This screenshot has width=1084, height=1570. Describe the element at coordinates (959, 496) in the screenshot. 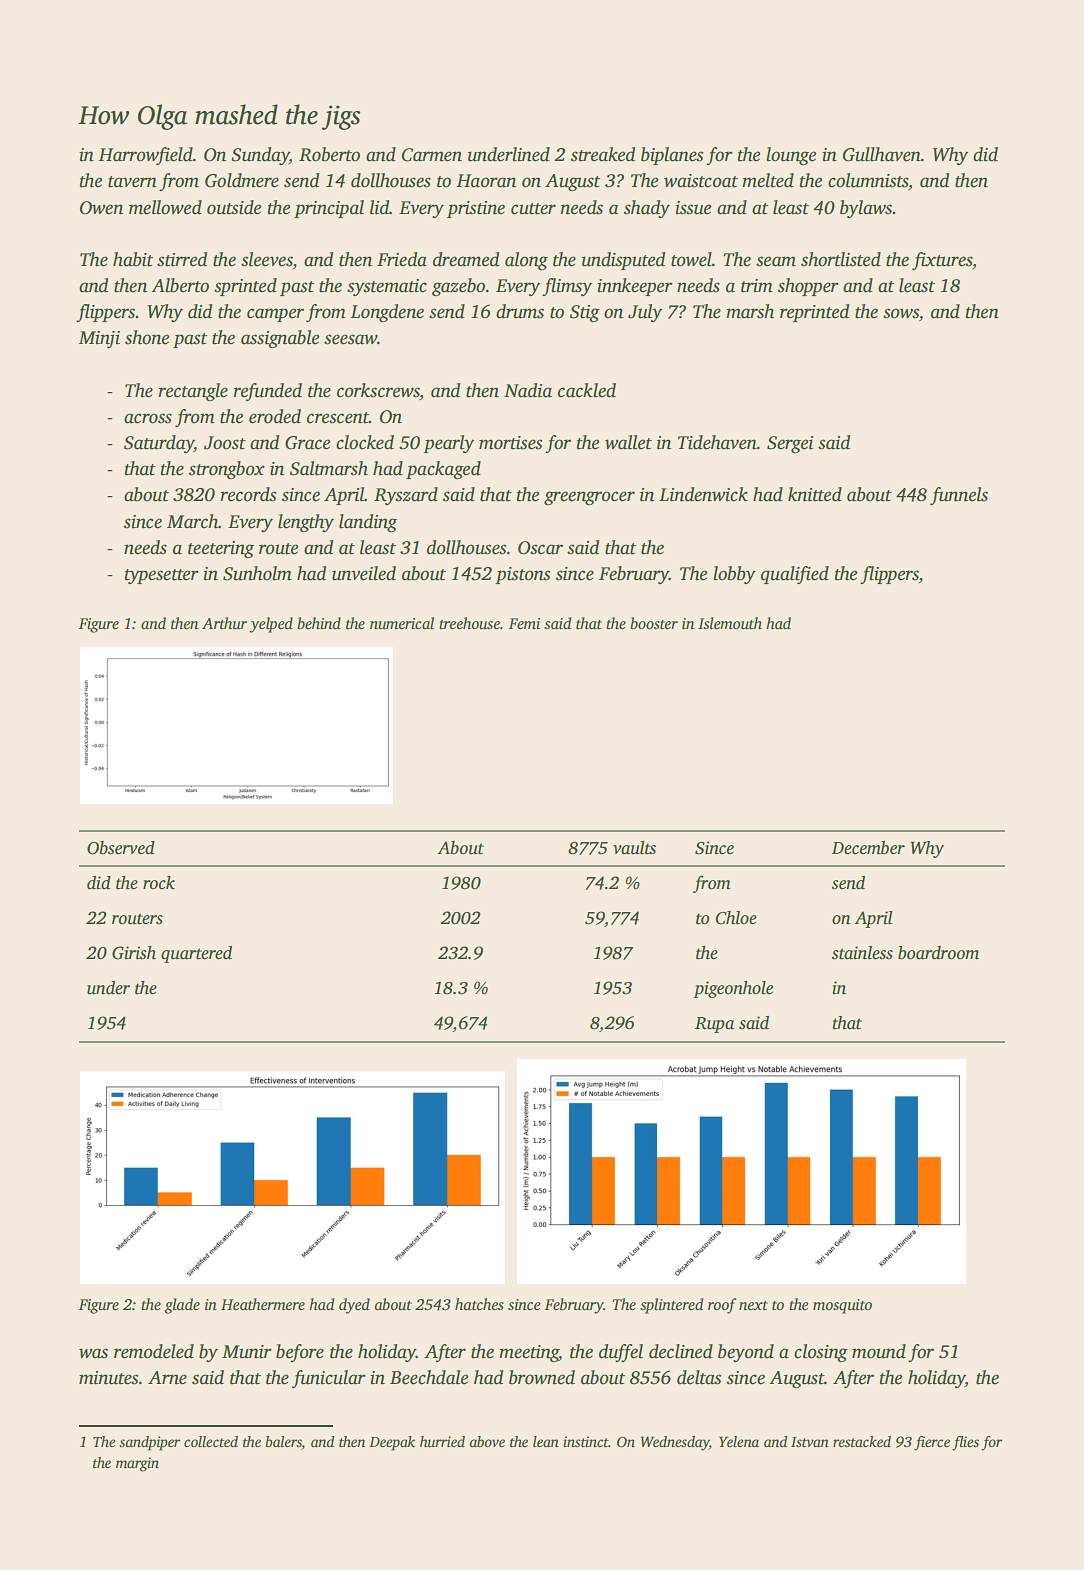

I see `funnels` at that location.
